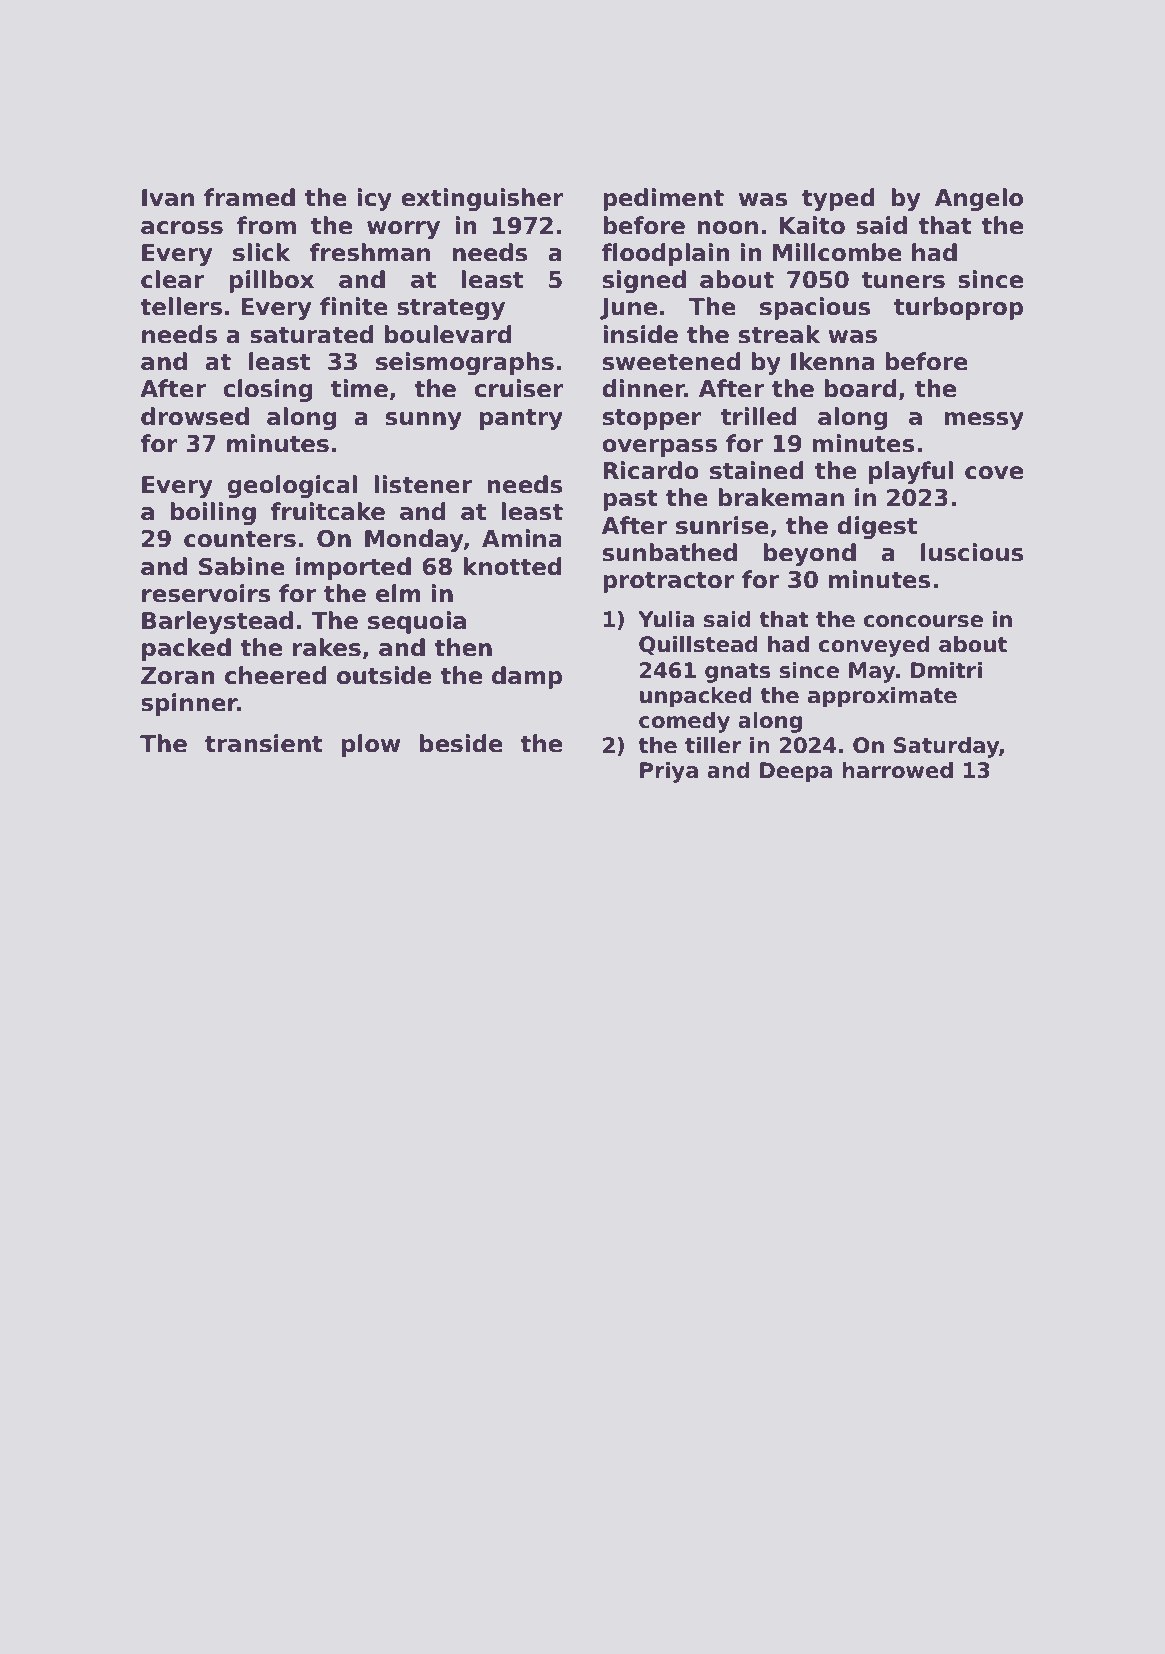 The width and height of the screenshot is (1165, 1654). What do you see at coordinates (182, 228) in the screenshot?
I see `across` at bounding box center [182, 228].
